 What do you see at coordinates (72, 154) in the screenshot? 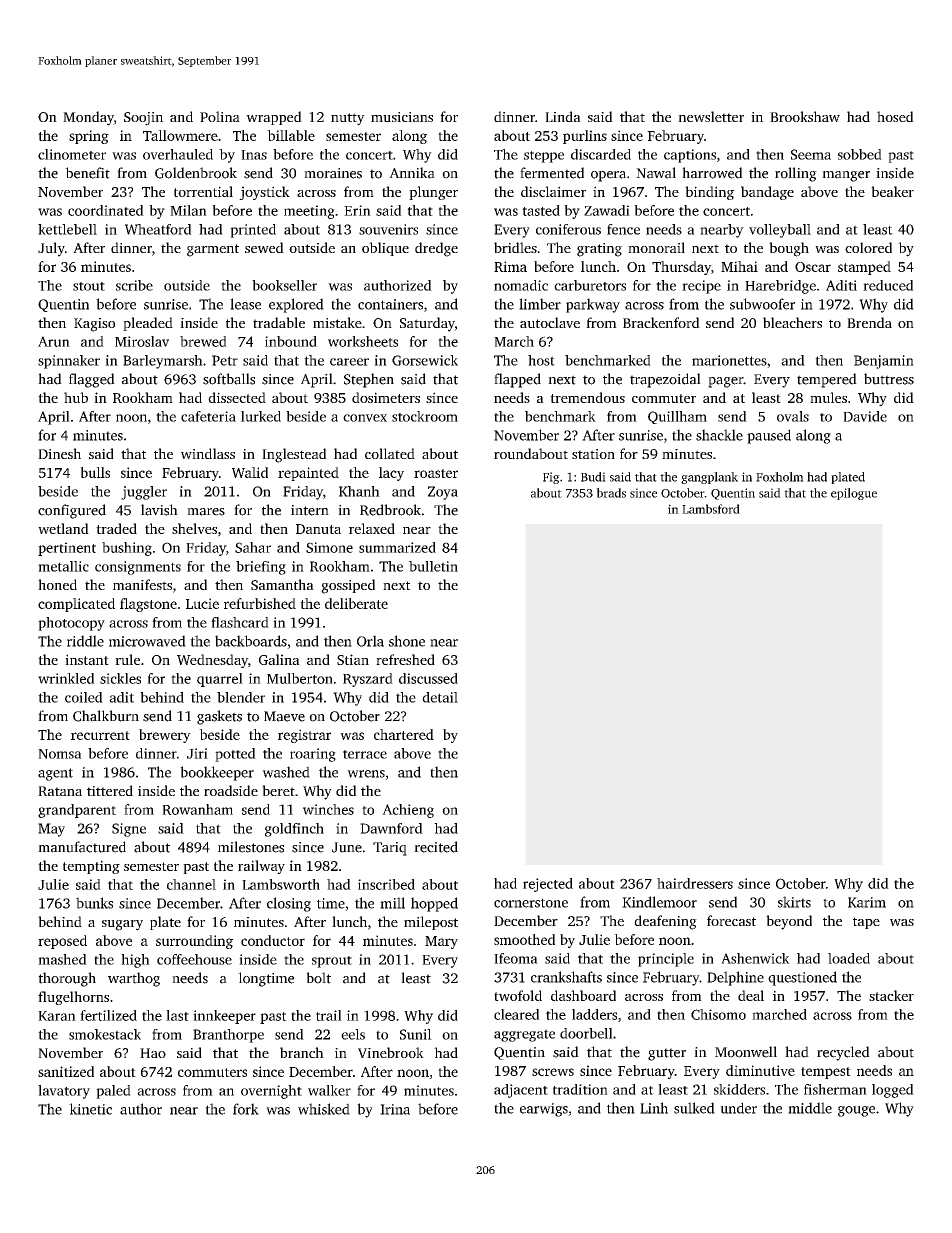
I see `clinometer` at bounding box center [72, 154].
